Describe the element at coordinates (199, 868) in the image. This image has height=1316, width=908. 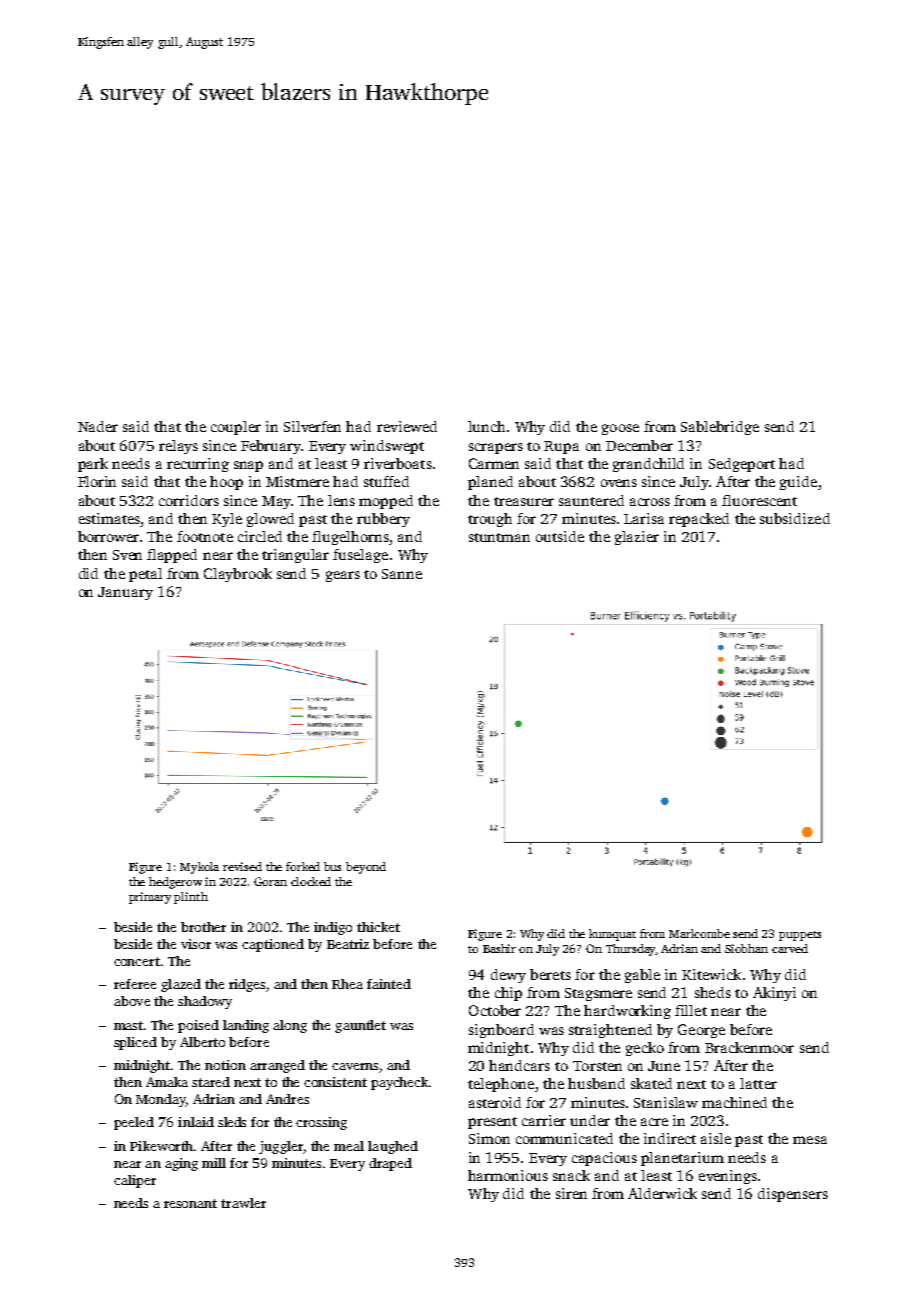
I see `Mykola` at that location.
